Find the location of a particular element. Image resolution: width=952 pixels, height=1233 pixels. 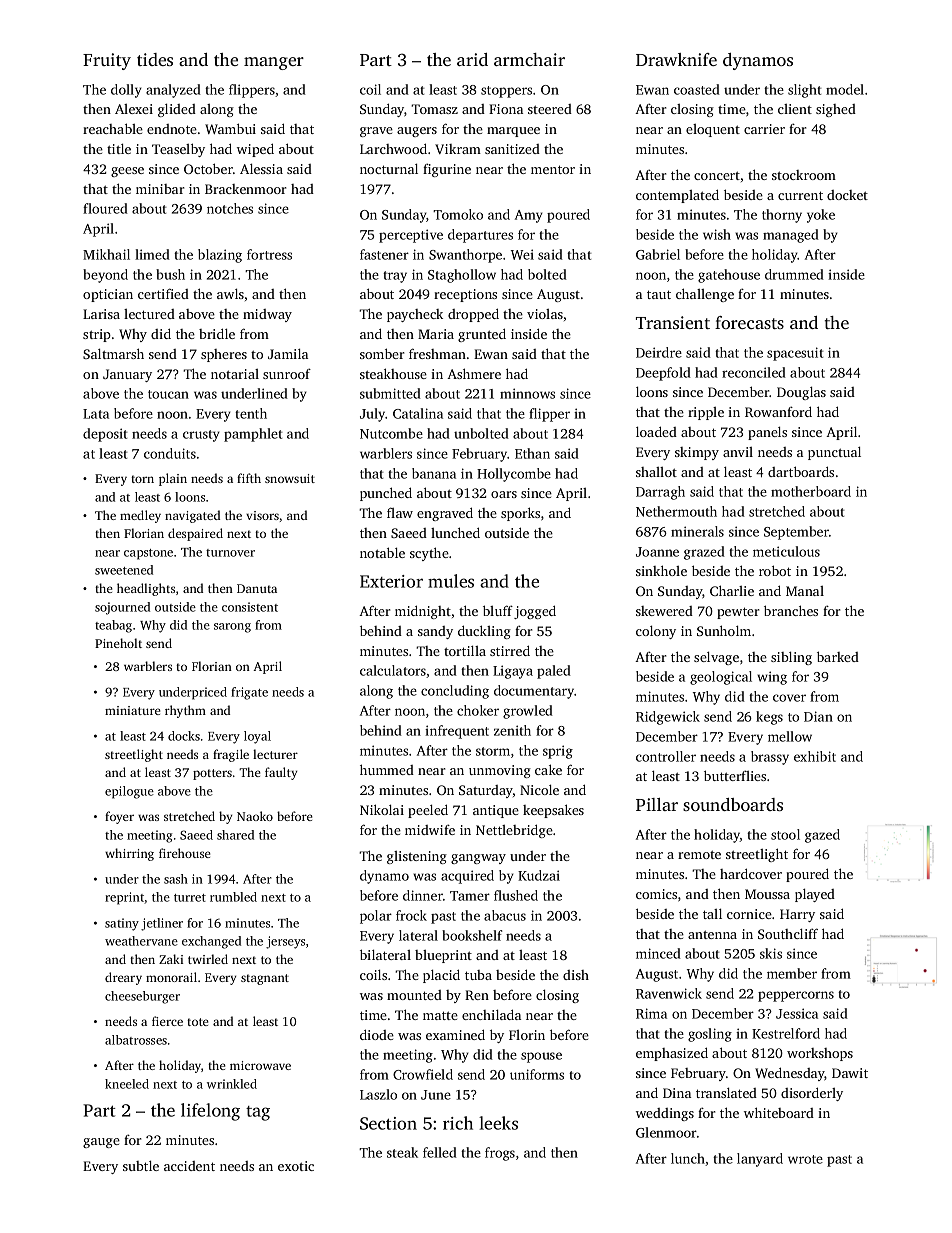

Glenmoor is located at coordinates (666, 1132).
